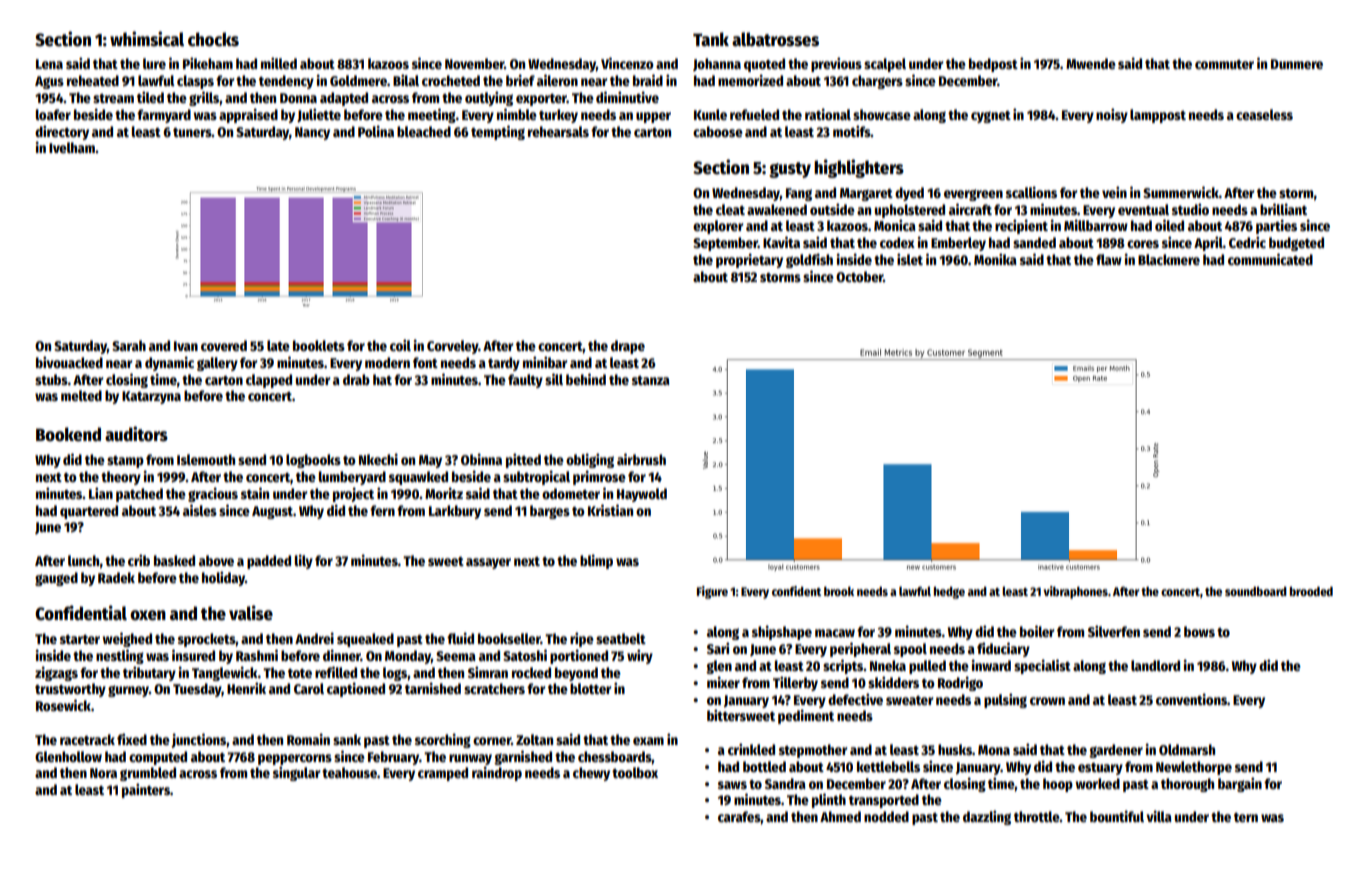  Describe the element at coordinates (147, 39) in the screenshot. I see `whimsical` at that location.
